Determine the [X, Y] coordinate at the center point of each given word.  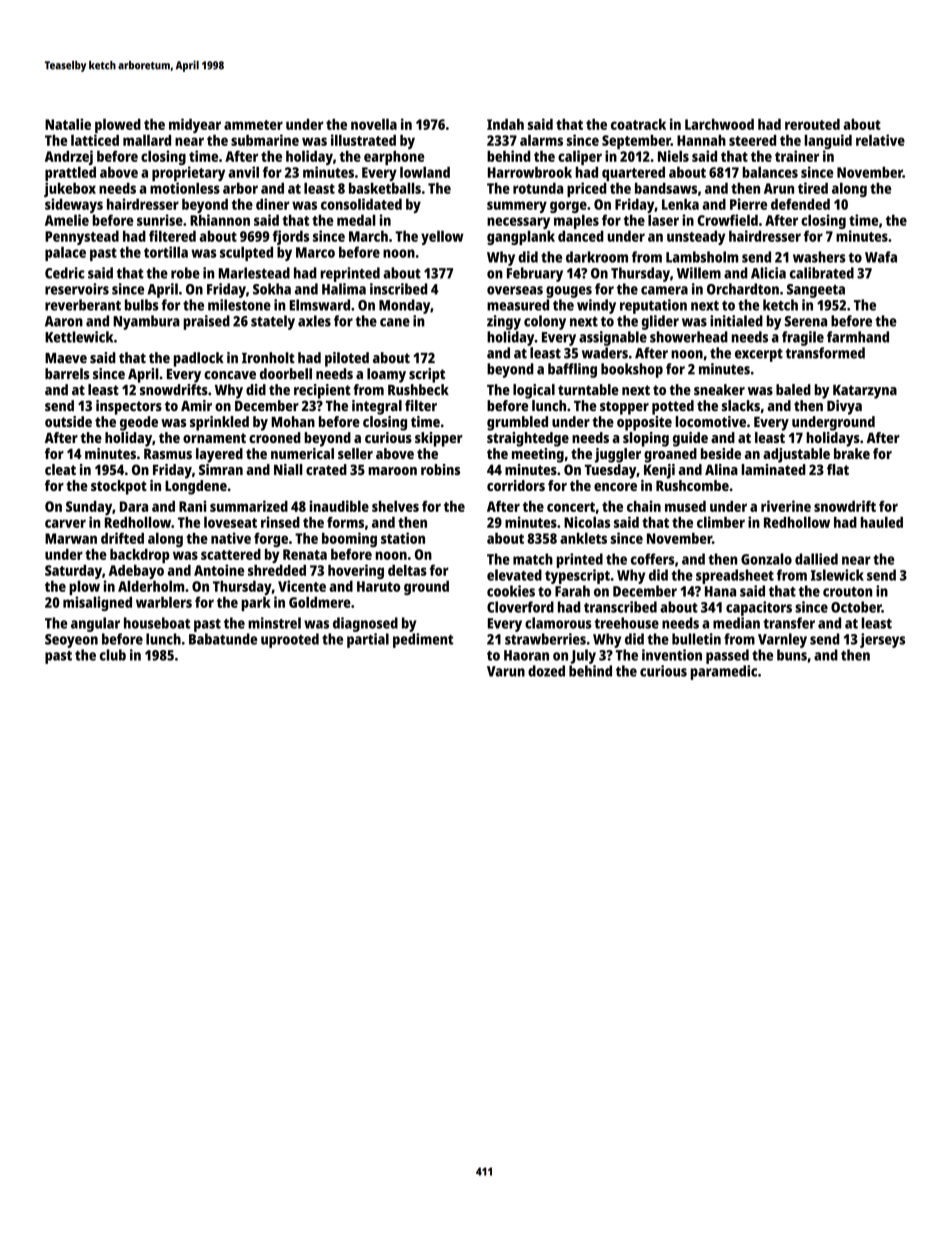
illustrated [363, 140]
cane [395, 322]
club [113, 655]
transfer [789, 623]
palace [65, 253]
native [231, 538]
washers [819, 257]
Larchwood [719, 124]
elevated [514, 575]
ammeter [253, 125]
